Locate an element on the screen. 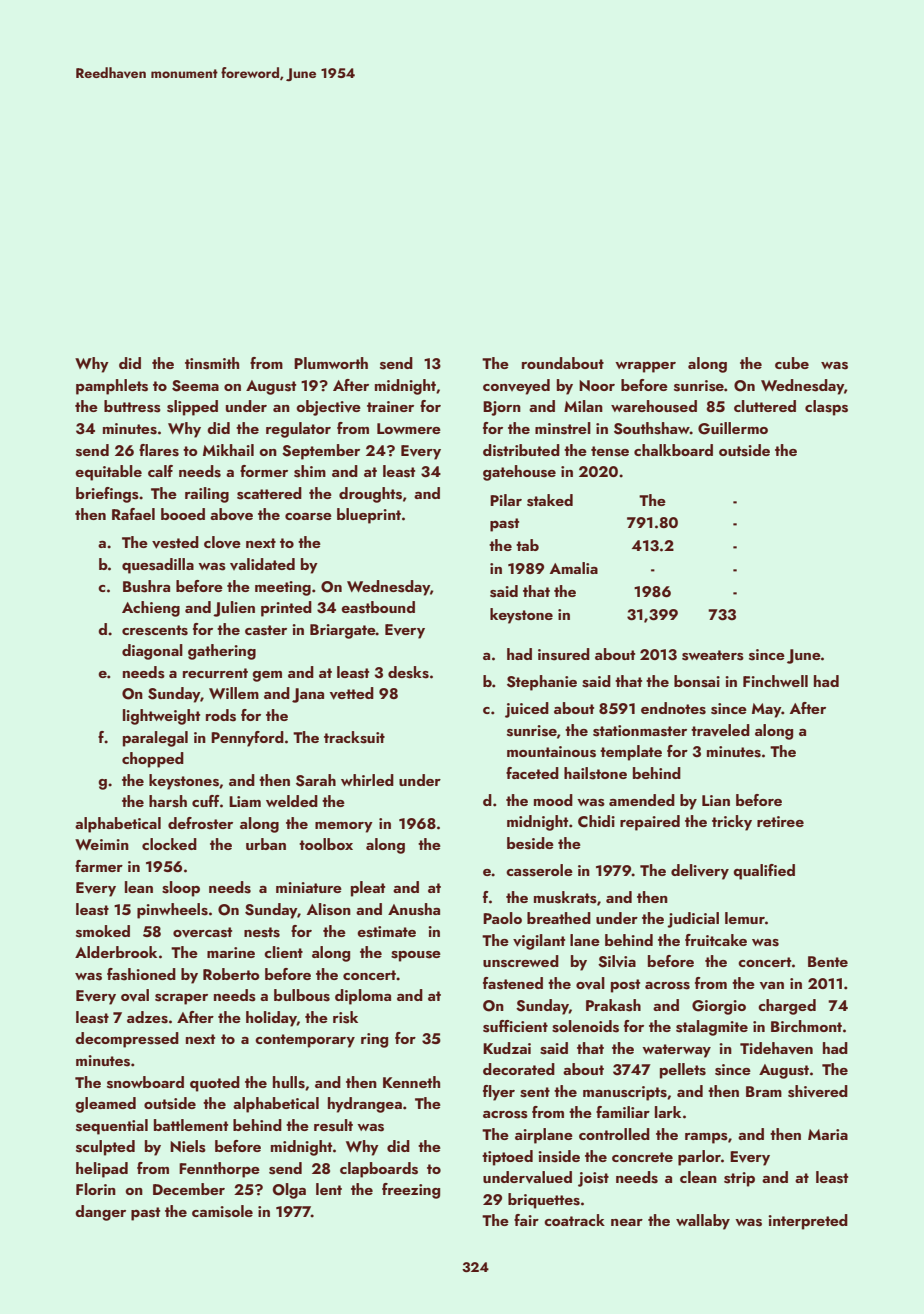  juiced is located at coordinates (527, 710).
